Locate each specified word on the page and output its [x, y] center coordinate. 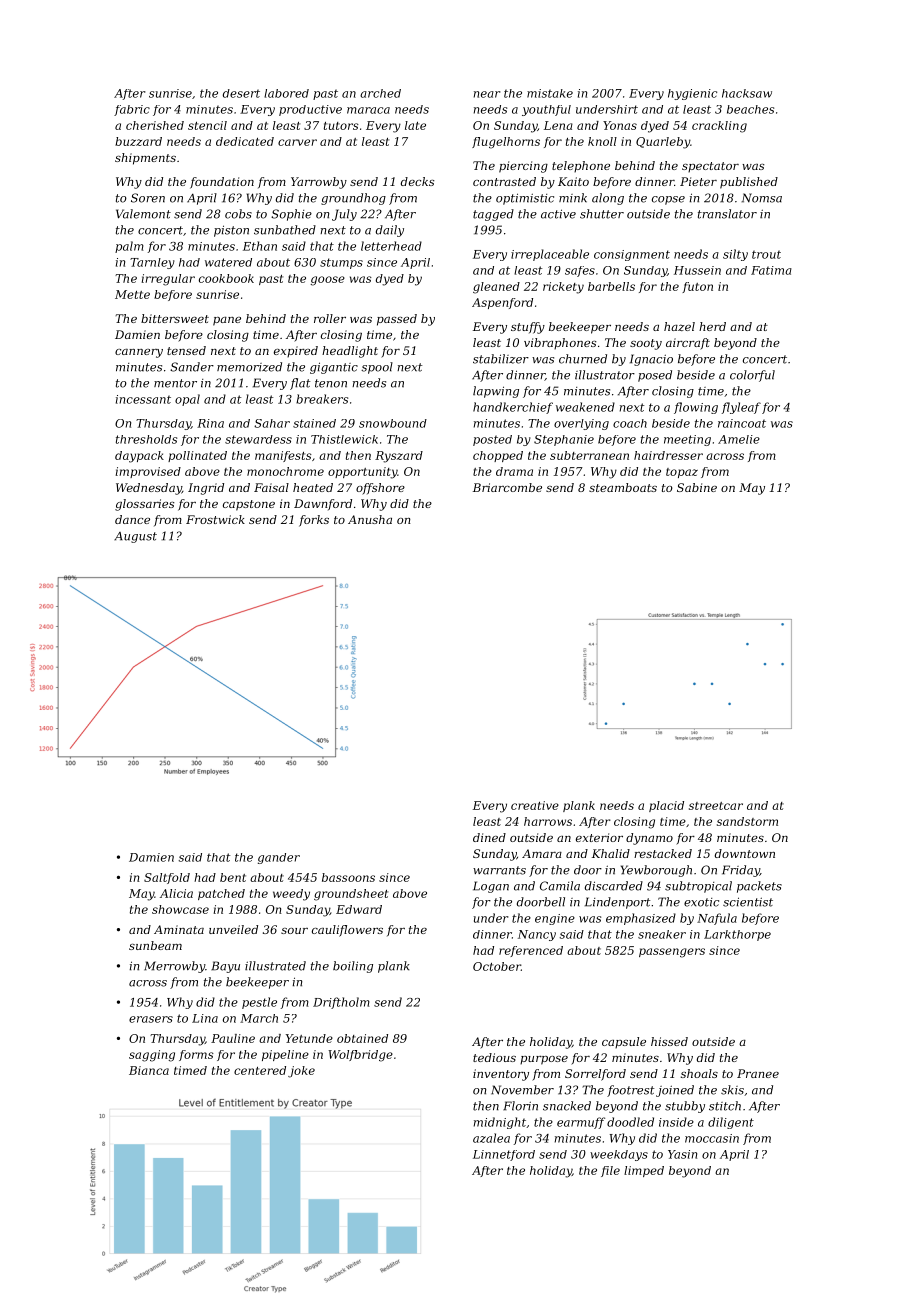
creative [535, 805]
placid [666, 806]
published [749, 183]
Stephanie [564, 440]
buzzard [138, 141]
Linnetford [504, 1155]
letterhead [391, 246]
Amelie [739, 439]
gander [279, 858]
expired [296, 352]
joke [301, 1072]
